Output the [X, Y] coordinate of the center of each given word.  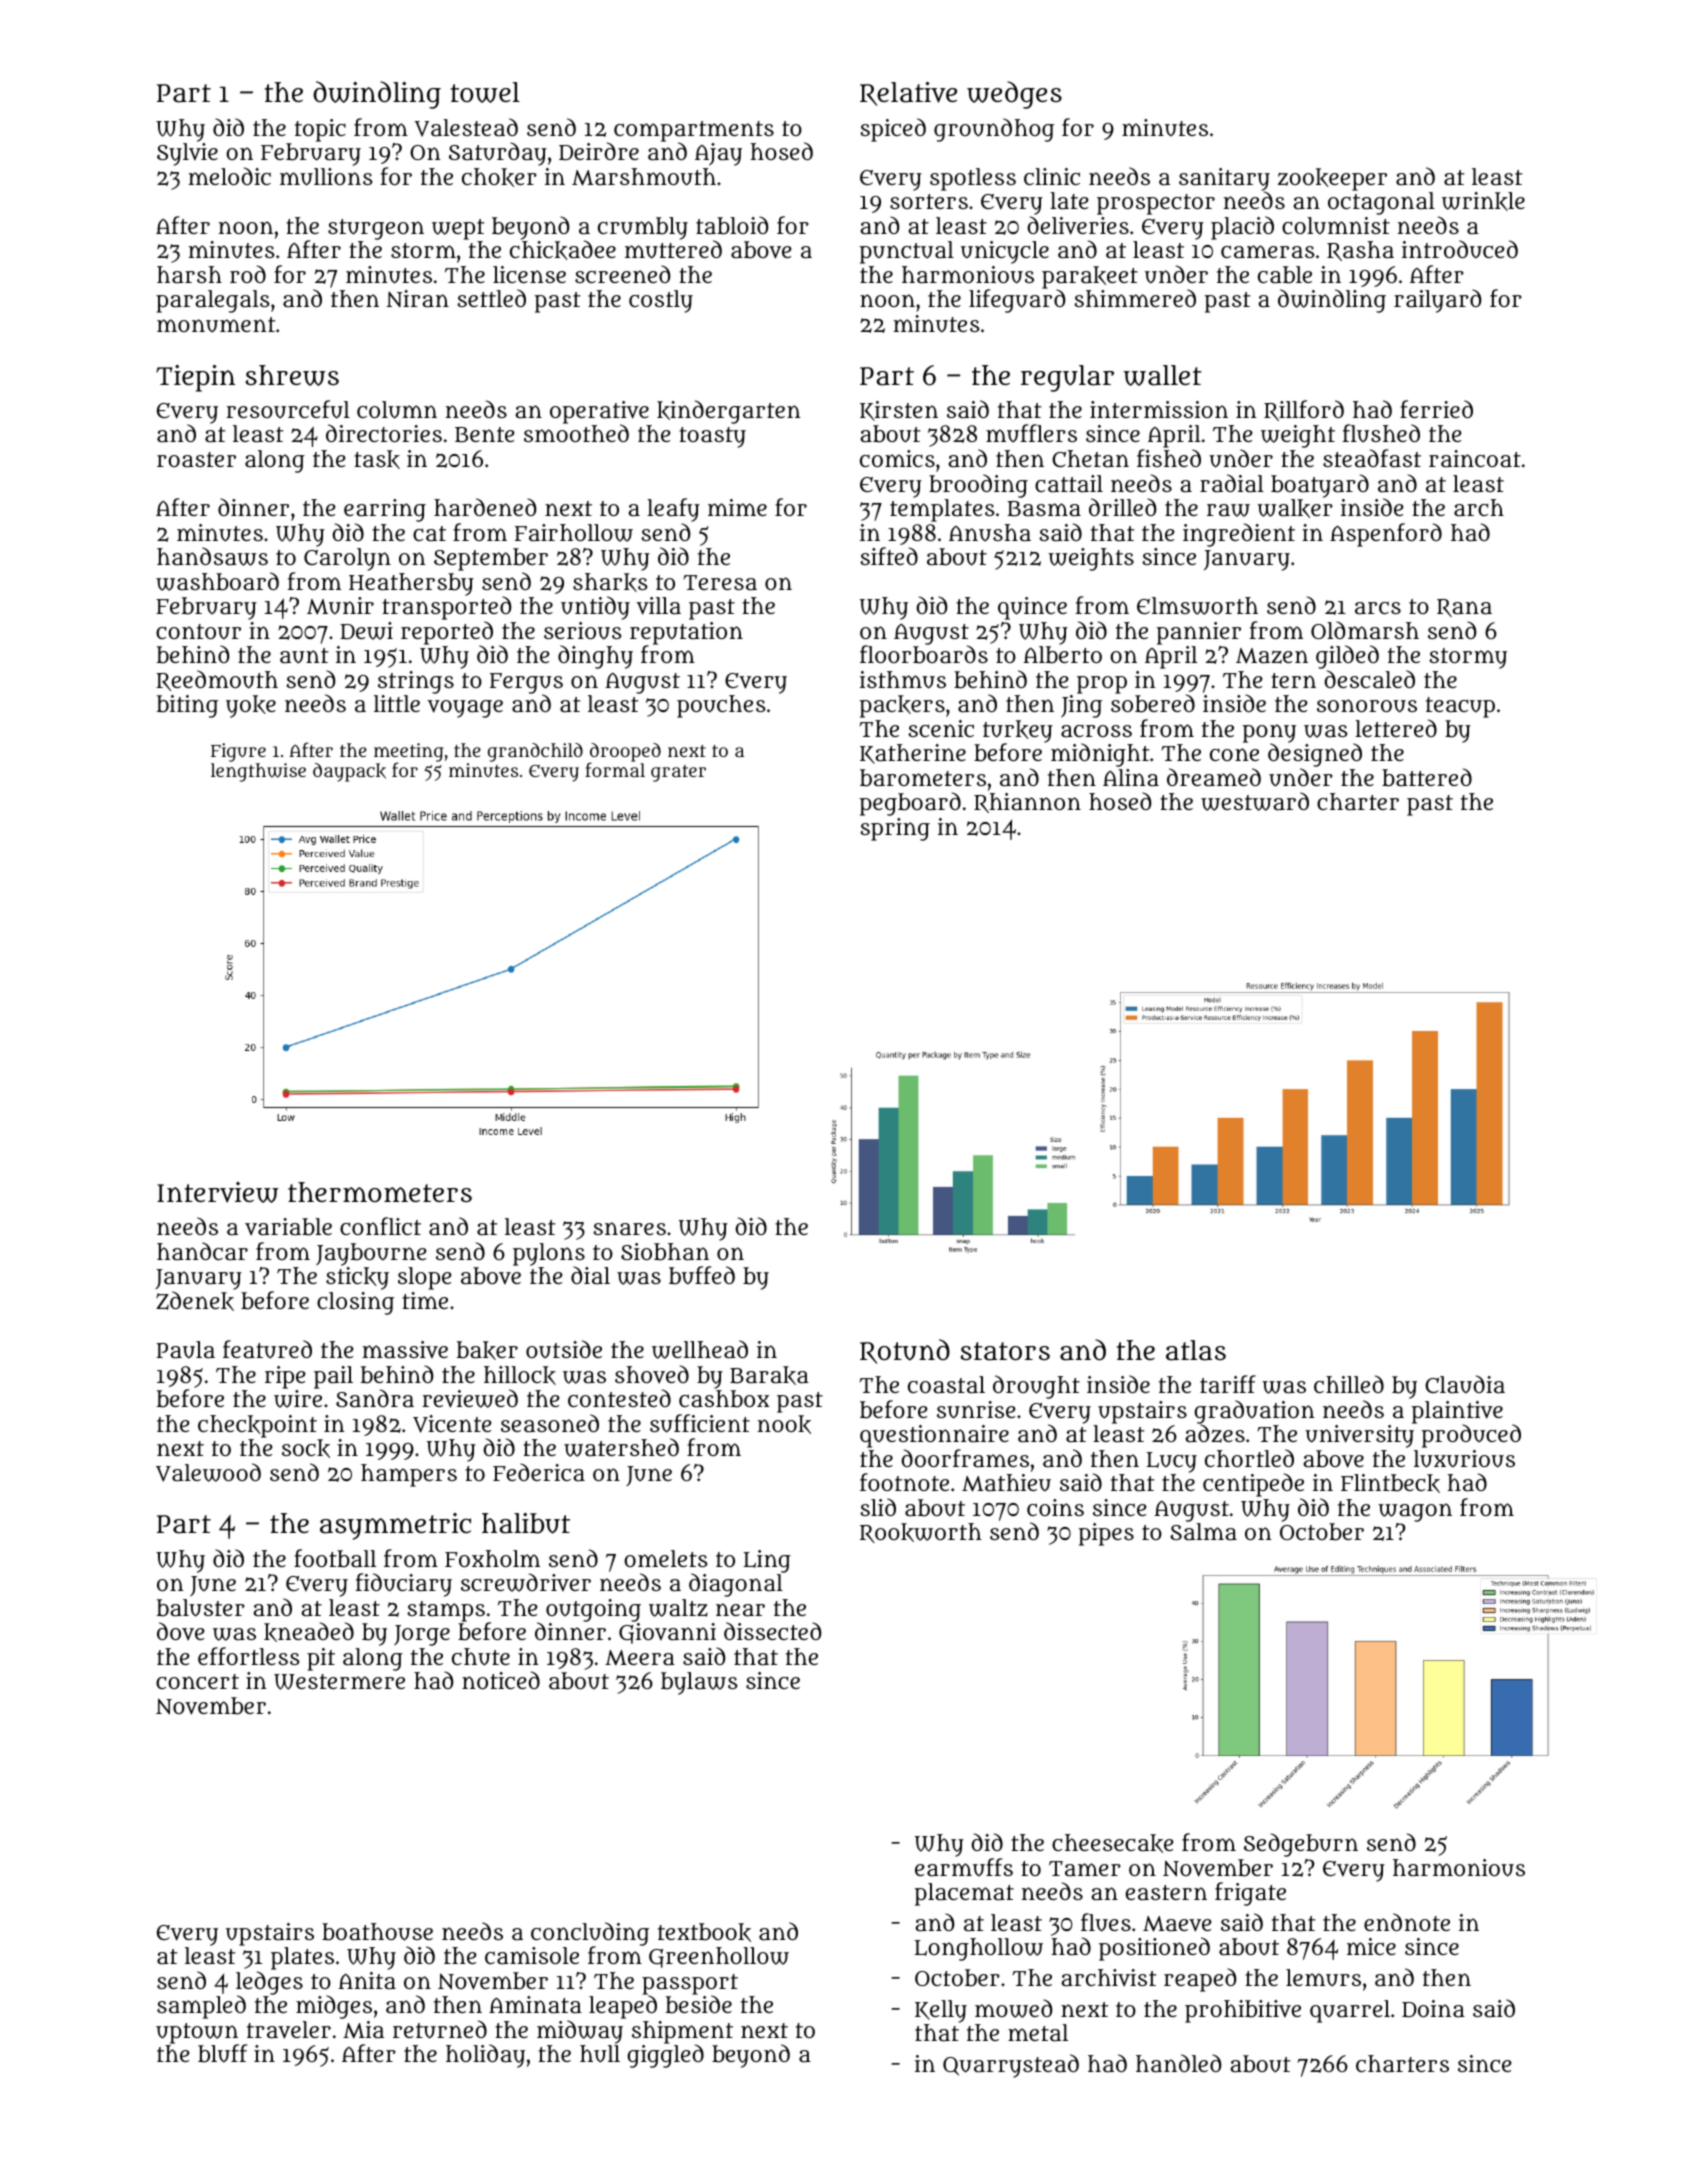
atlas [1196, 1350]
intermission [1159, 409]
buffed [702, 1275]
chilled [1349, 1384]
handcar [202, 1251]
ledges [269, 1983]
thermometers [380, 1192]
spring [895, 829]
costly [661, 301]
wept [458, 229]
